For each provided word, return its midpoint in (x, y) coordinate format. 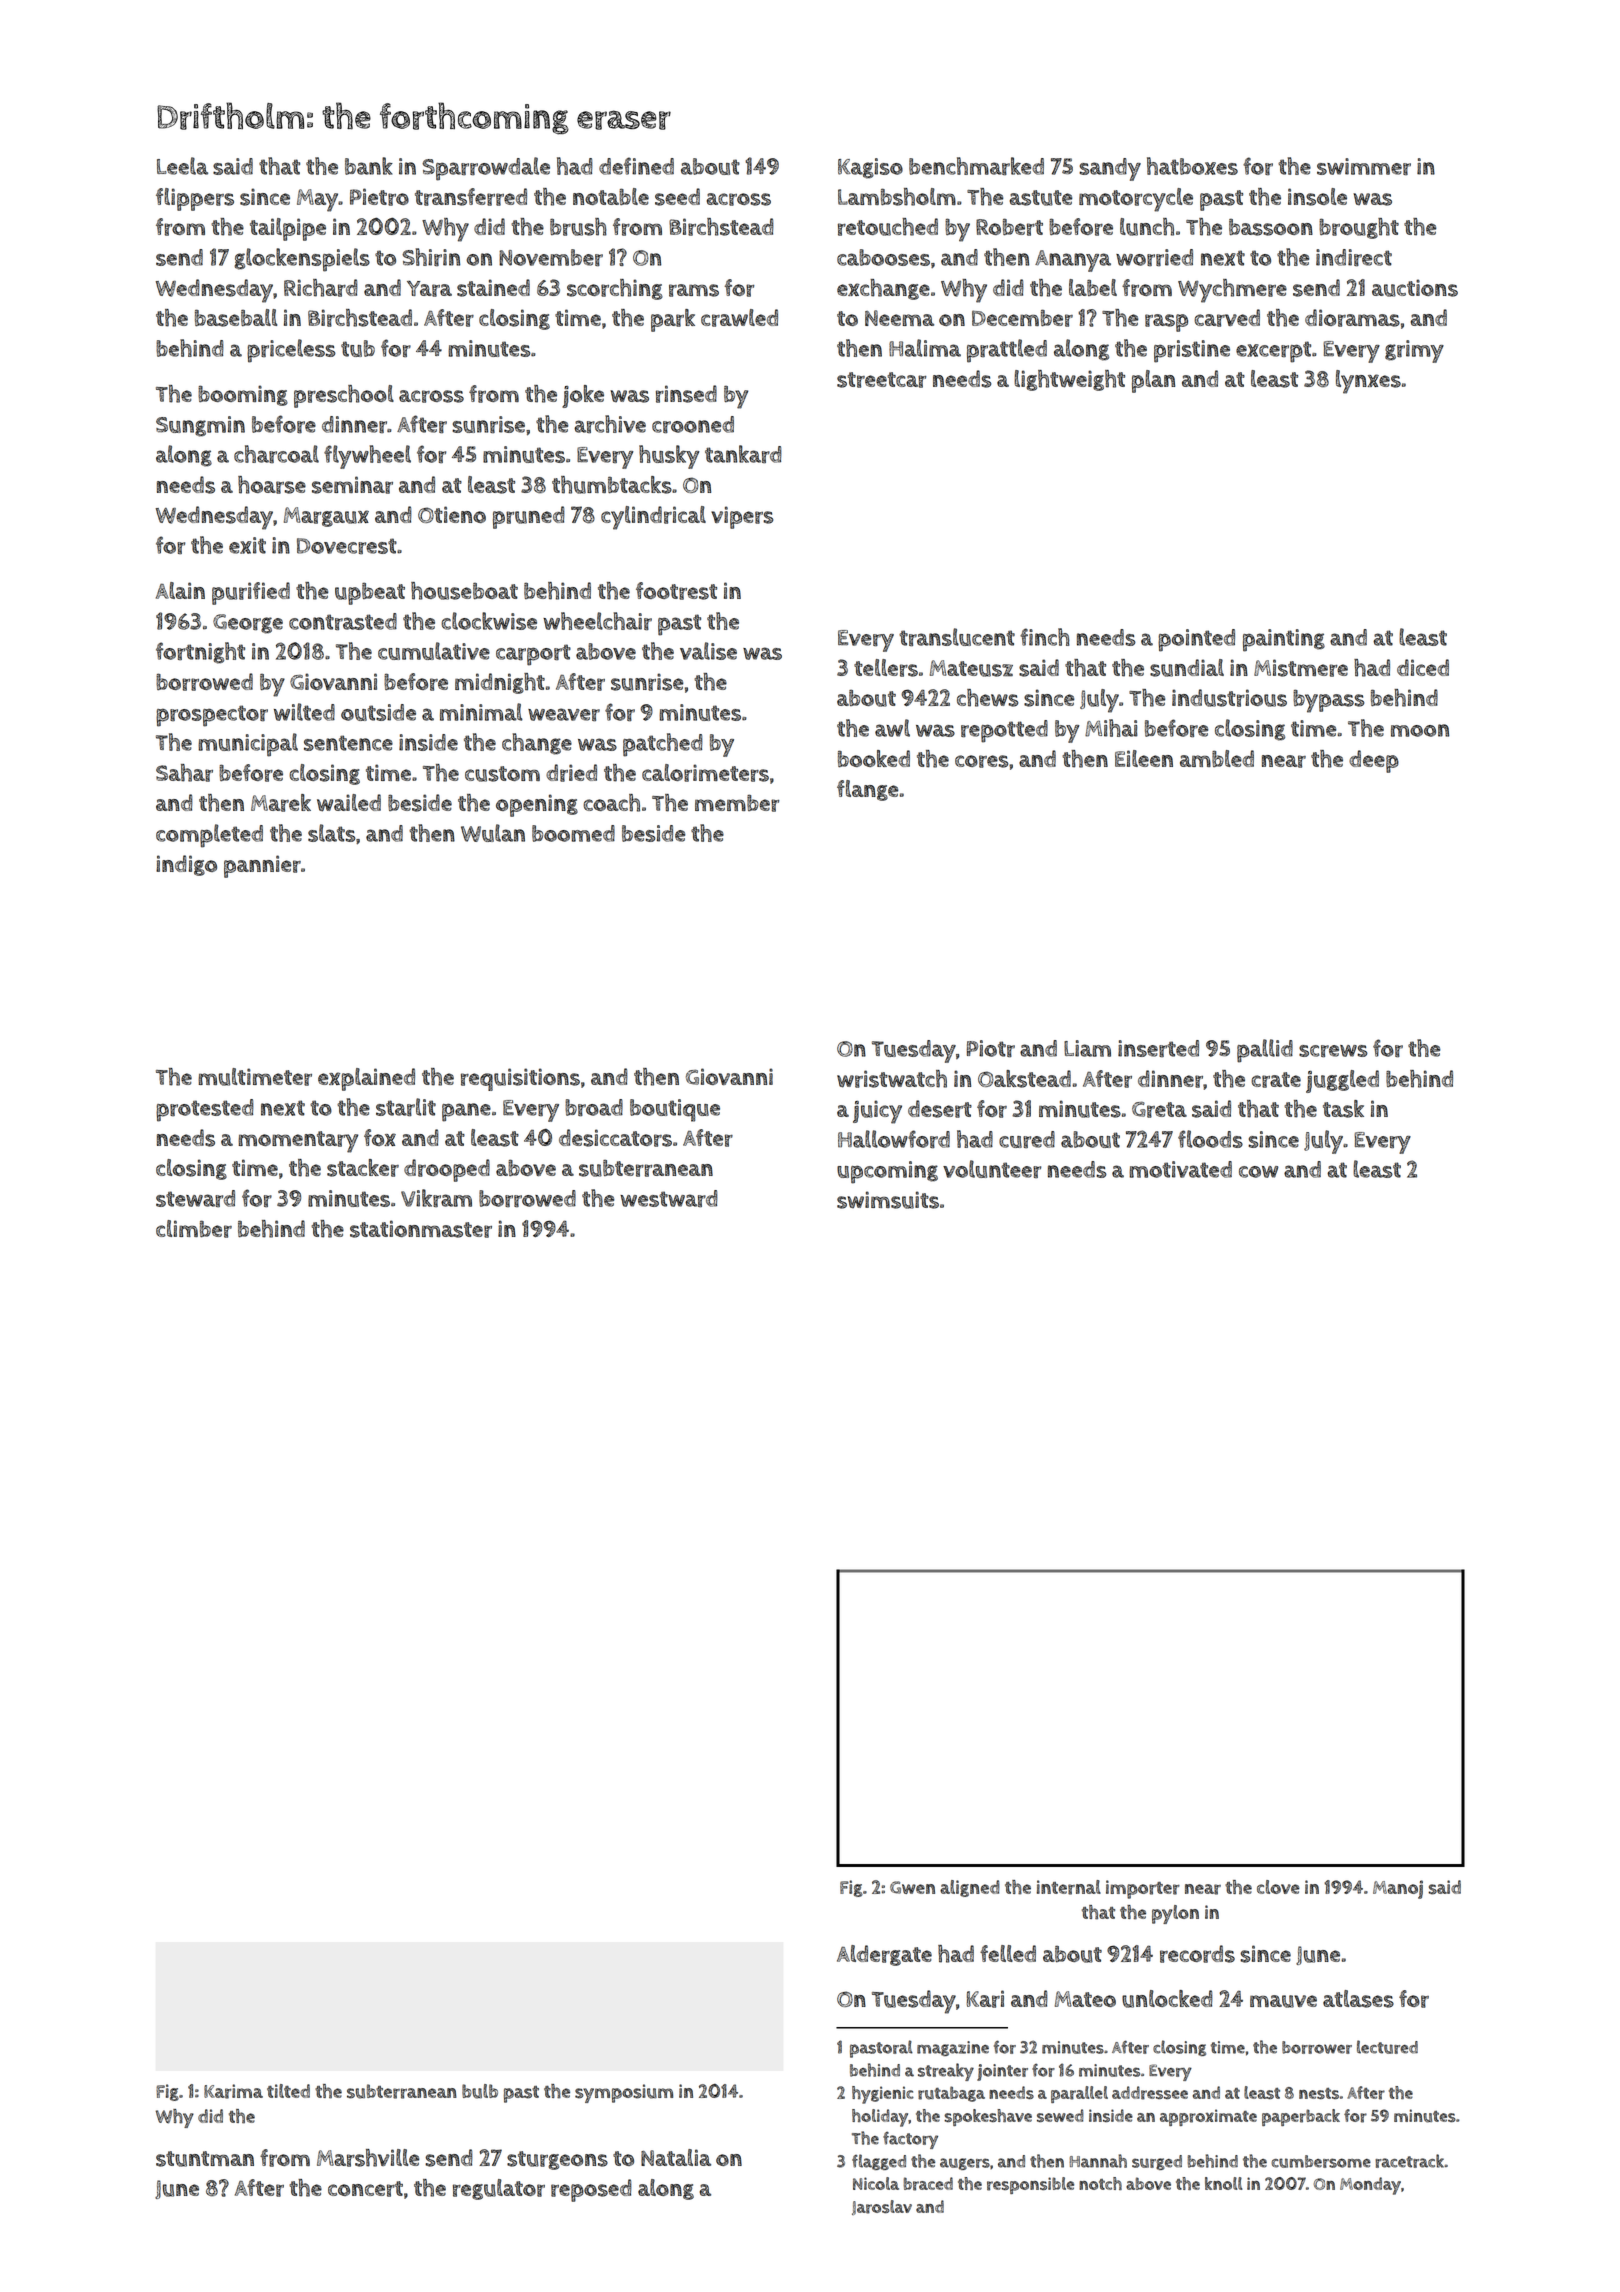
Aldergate (884, 1955)
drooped (447, 1170)
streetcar (881, 380)
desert (940, 1109)
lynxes (1368, 382)
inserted (1158, 1048)
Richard (321, 288)
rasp (1166, 323)
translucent (957, 637)
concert (365, 2189)
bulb (480, 2091)
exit (247, 545)
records (1197, 1954)
